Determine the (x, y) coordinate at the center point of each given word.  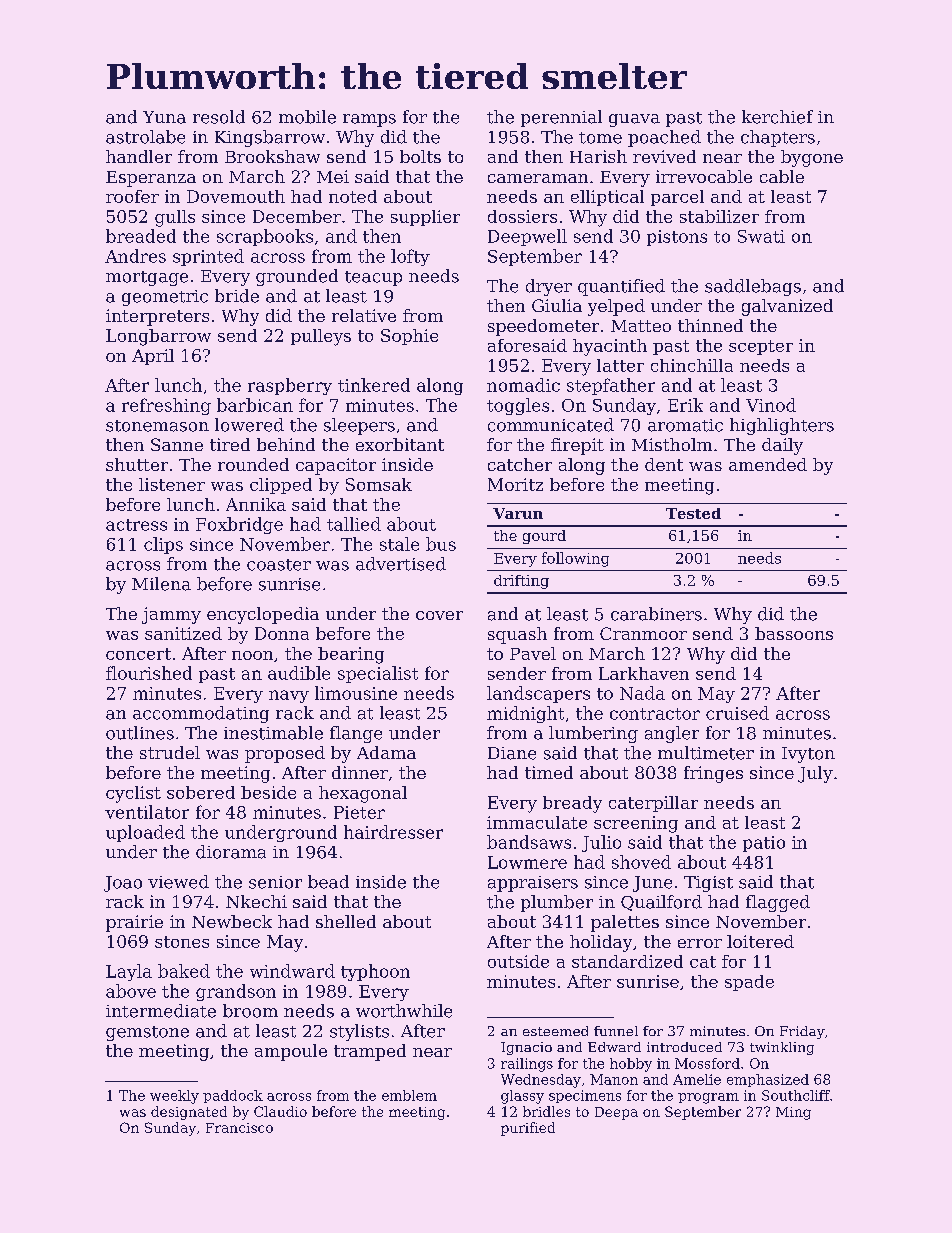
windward (292, 971)
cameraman (538, 178)
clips (163, 545)
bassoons (794, 633)
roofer (132, 196)
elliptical (607, 198)
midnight (525, 714)
